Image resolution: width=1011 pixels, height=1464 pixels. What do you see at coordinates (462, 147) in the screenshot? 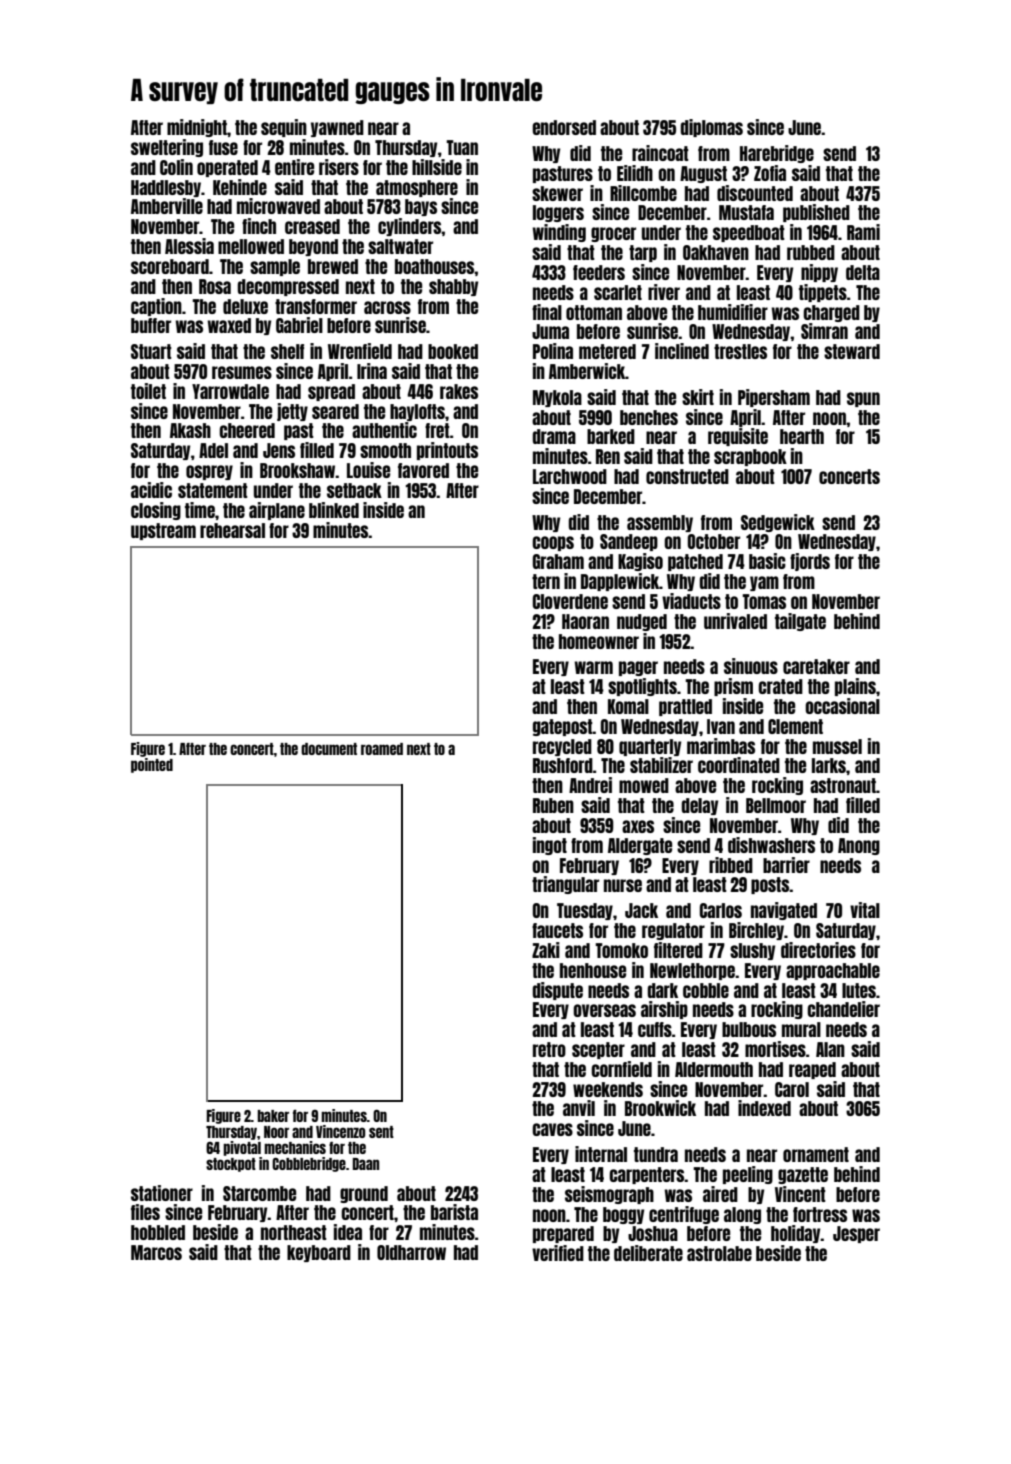
I see `Tuan` at bounding box center [462, 147].
